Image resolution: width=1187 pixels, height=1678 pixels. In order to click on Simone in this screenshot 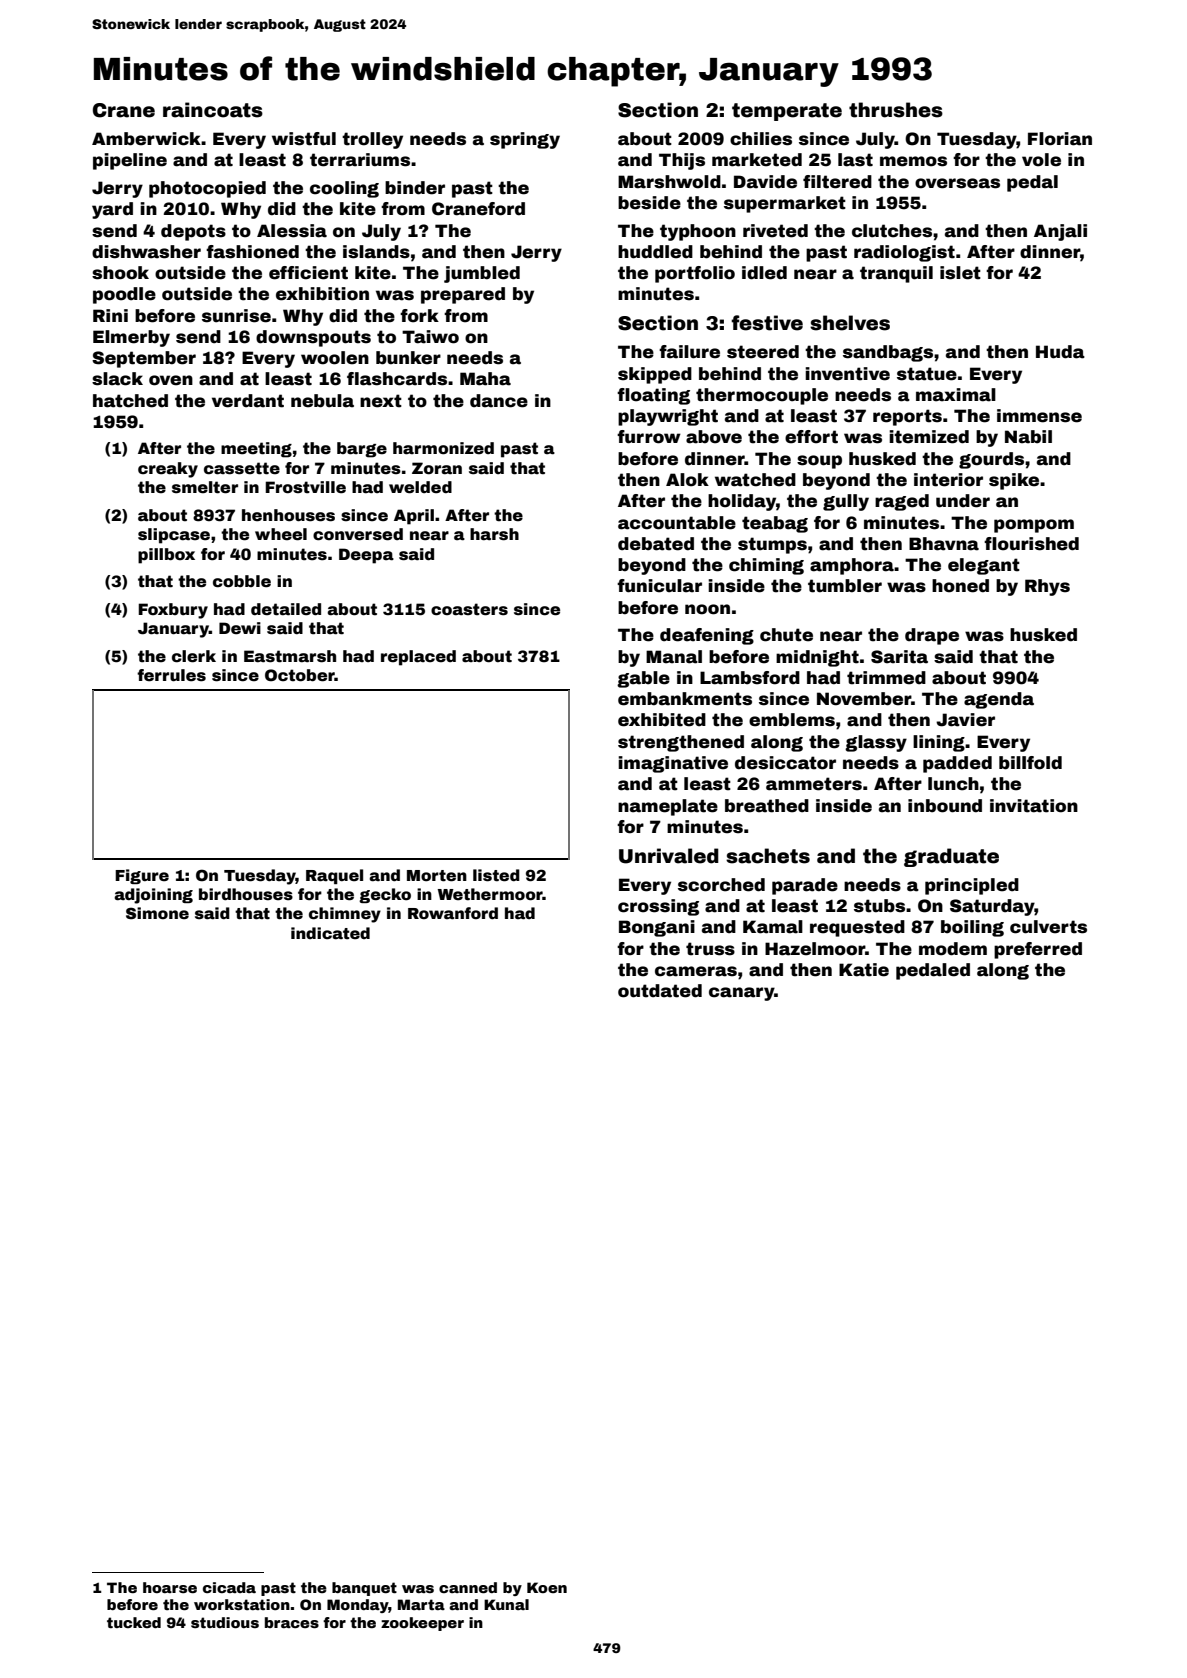, I will do `click(157, 913)`.
